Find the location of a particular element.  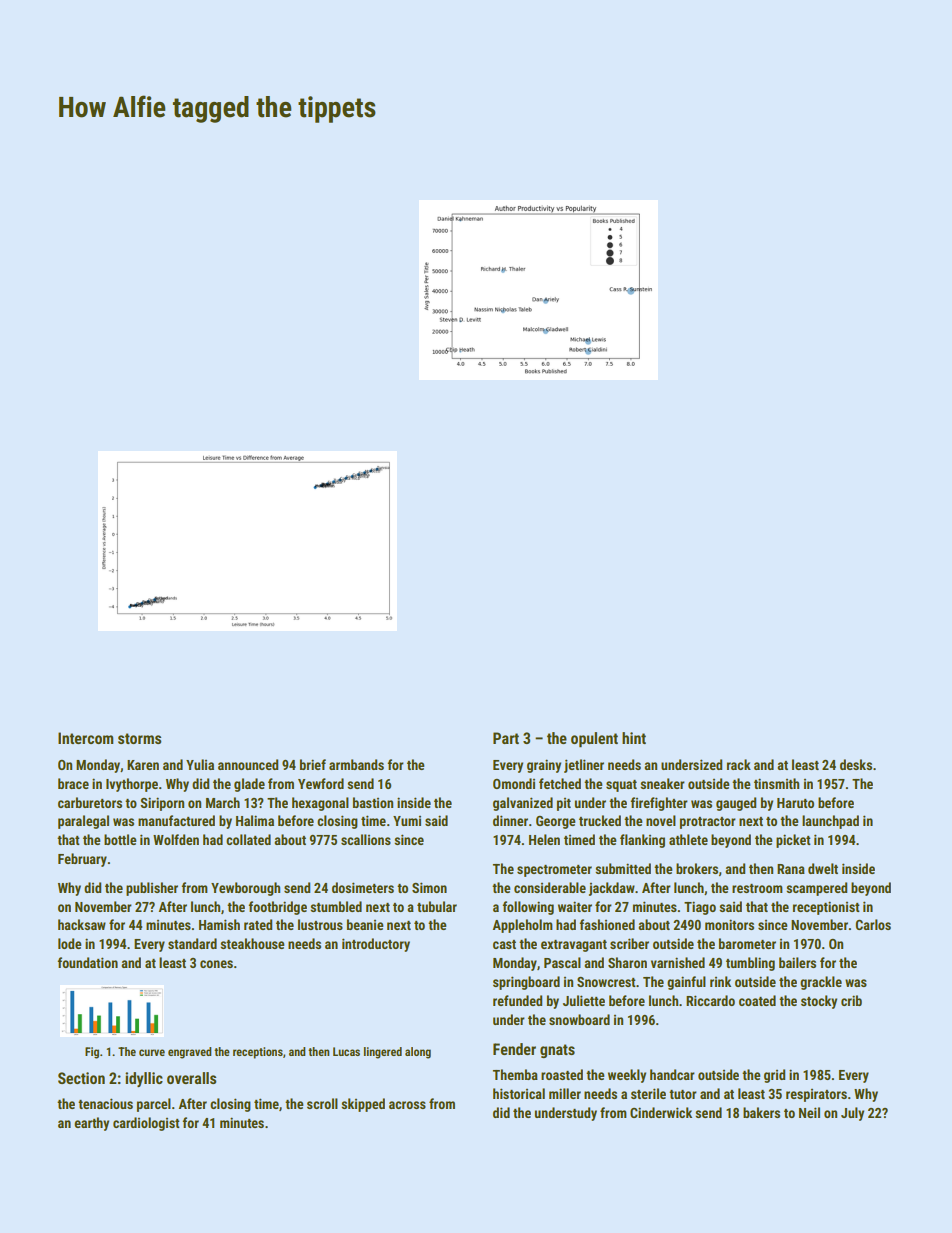

scallions is located at coordinates (366, 839).
